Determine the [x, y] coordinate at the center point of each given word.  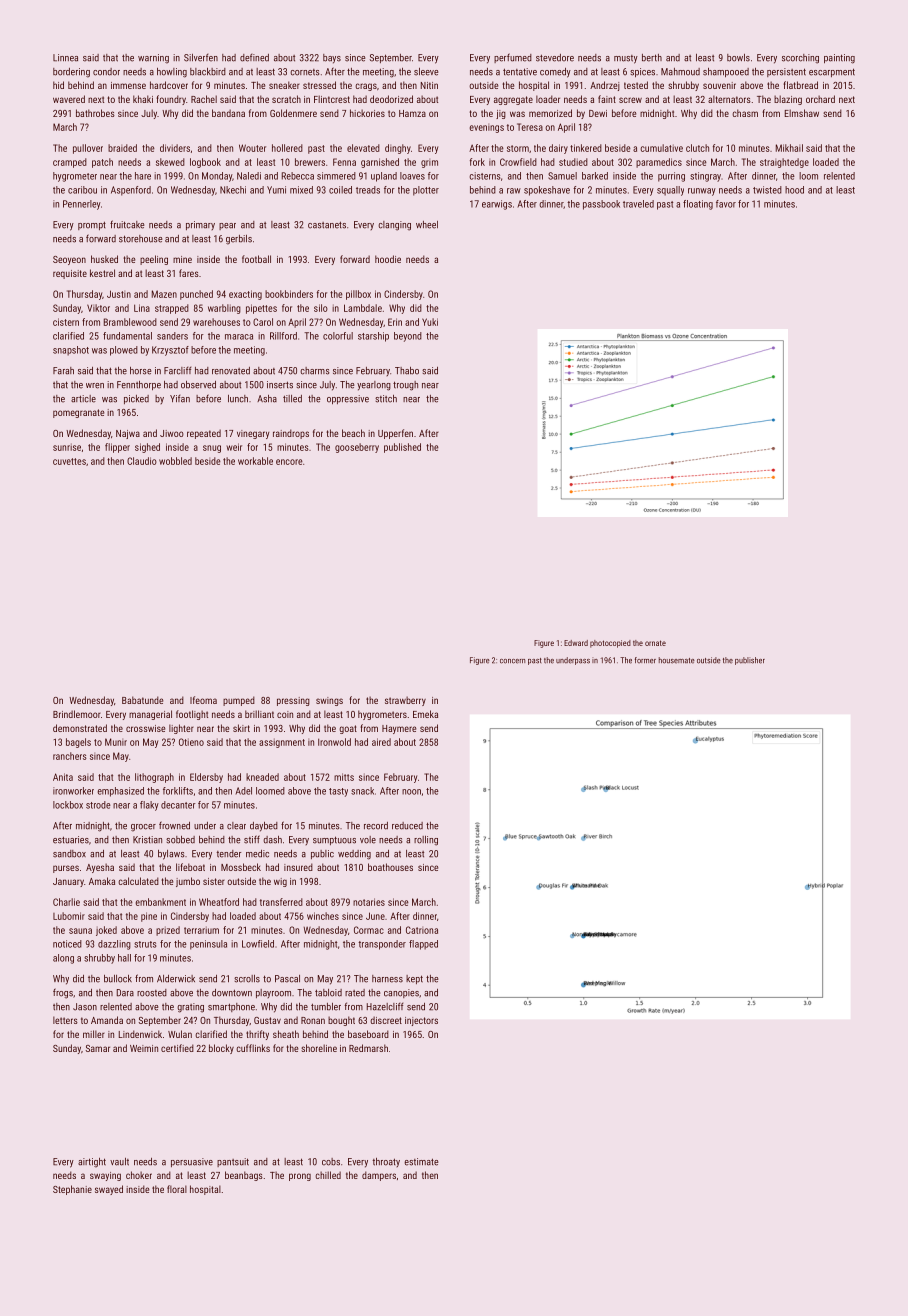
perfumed [513, 58]
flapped [423, 945]
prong [300, 1177]
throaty [386, 1162]
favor [726, 204]
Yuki [430, 322]
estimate [421, 1162]
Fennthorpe [139, 385]
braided [122, 148]
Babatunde [142, 700]
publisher [750, 661]
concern [512, 661]
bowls [738, 58]
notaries [369, 902]
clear [236, 826]
